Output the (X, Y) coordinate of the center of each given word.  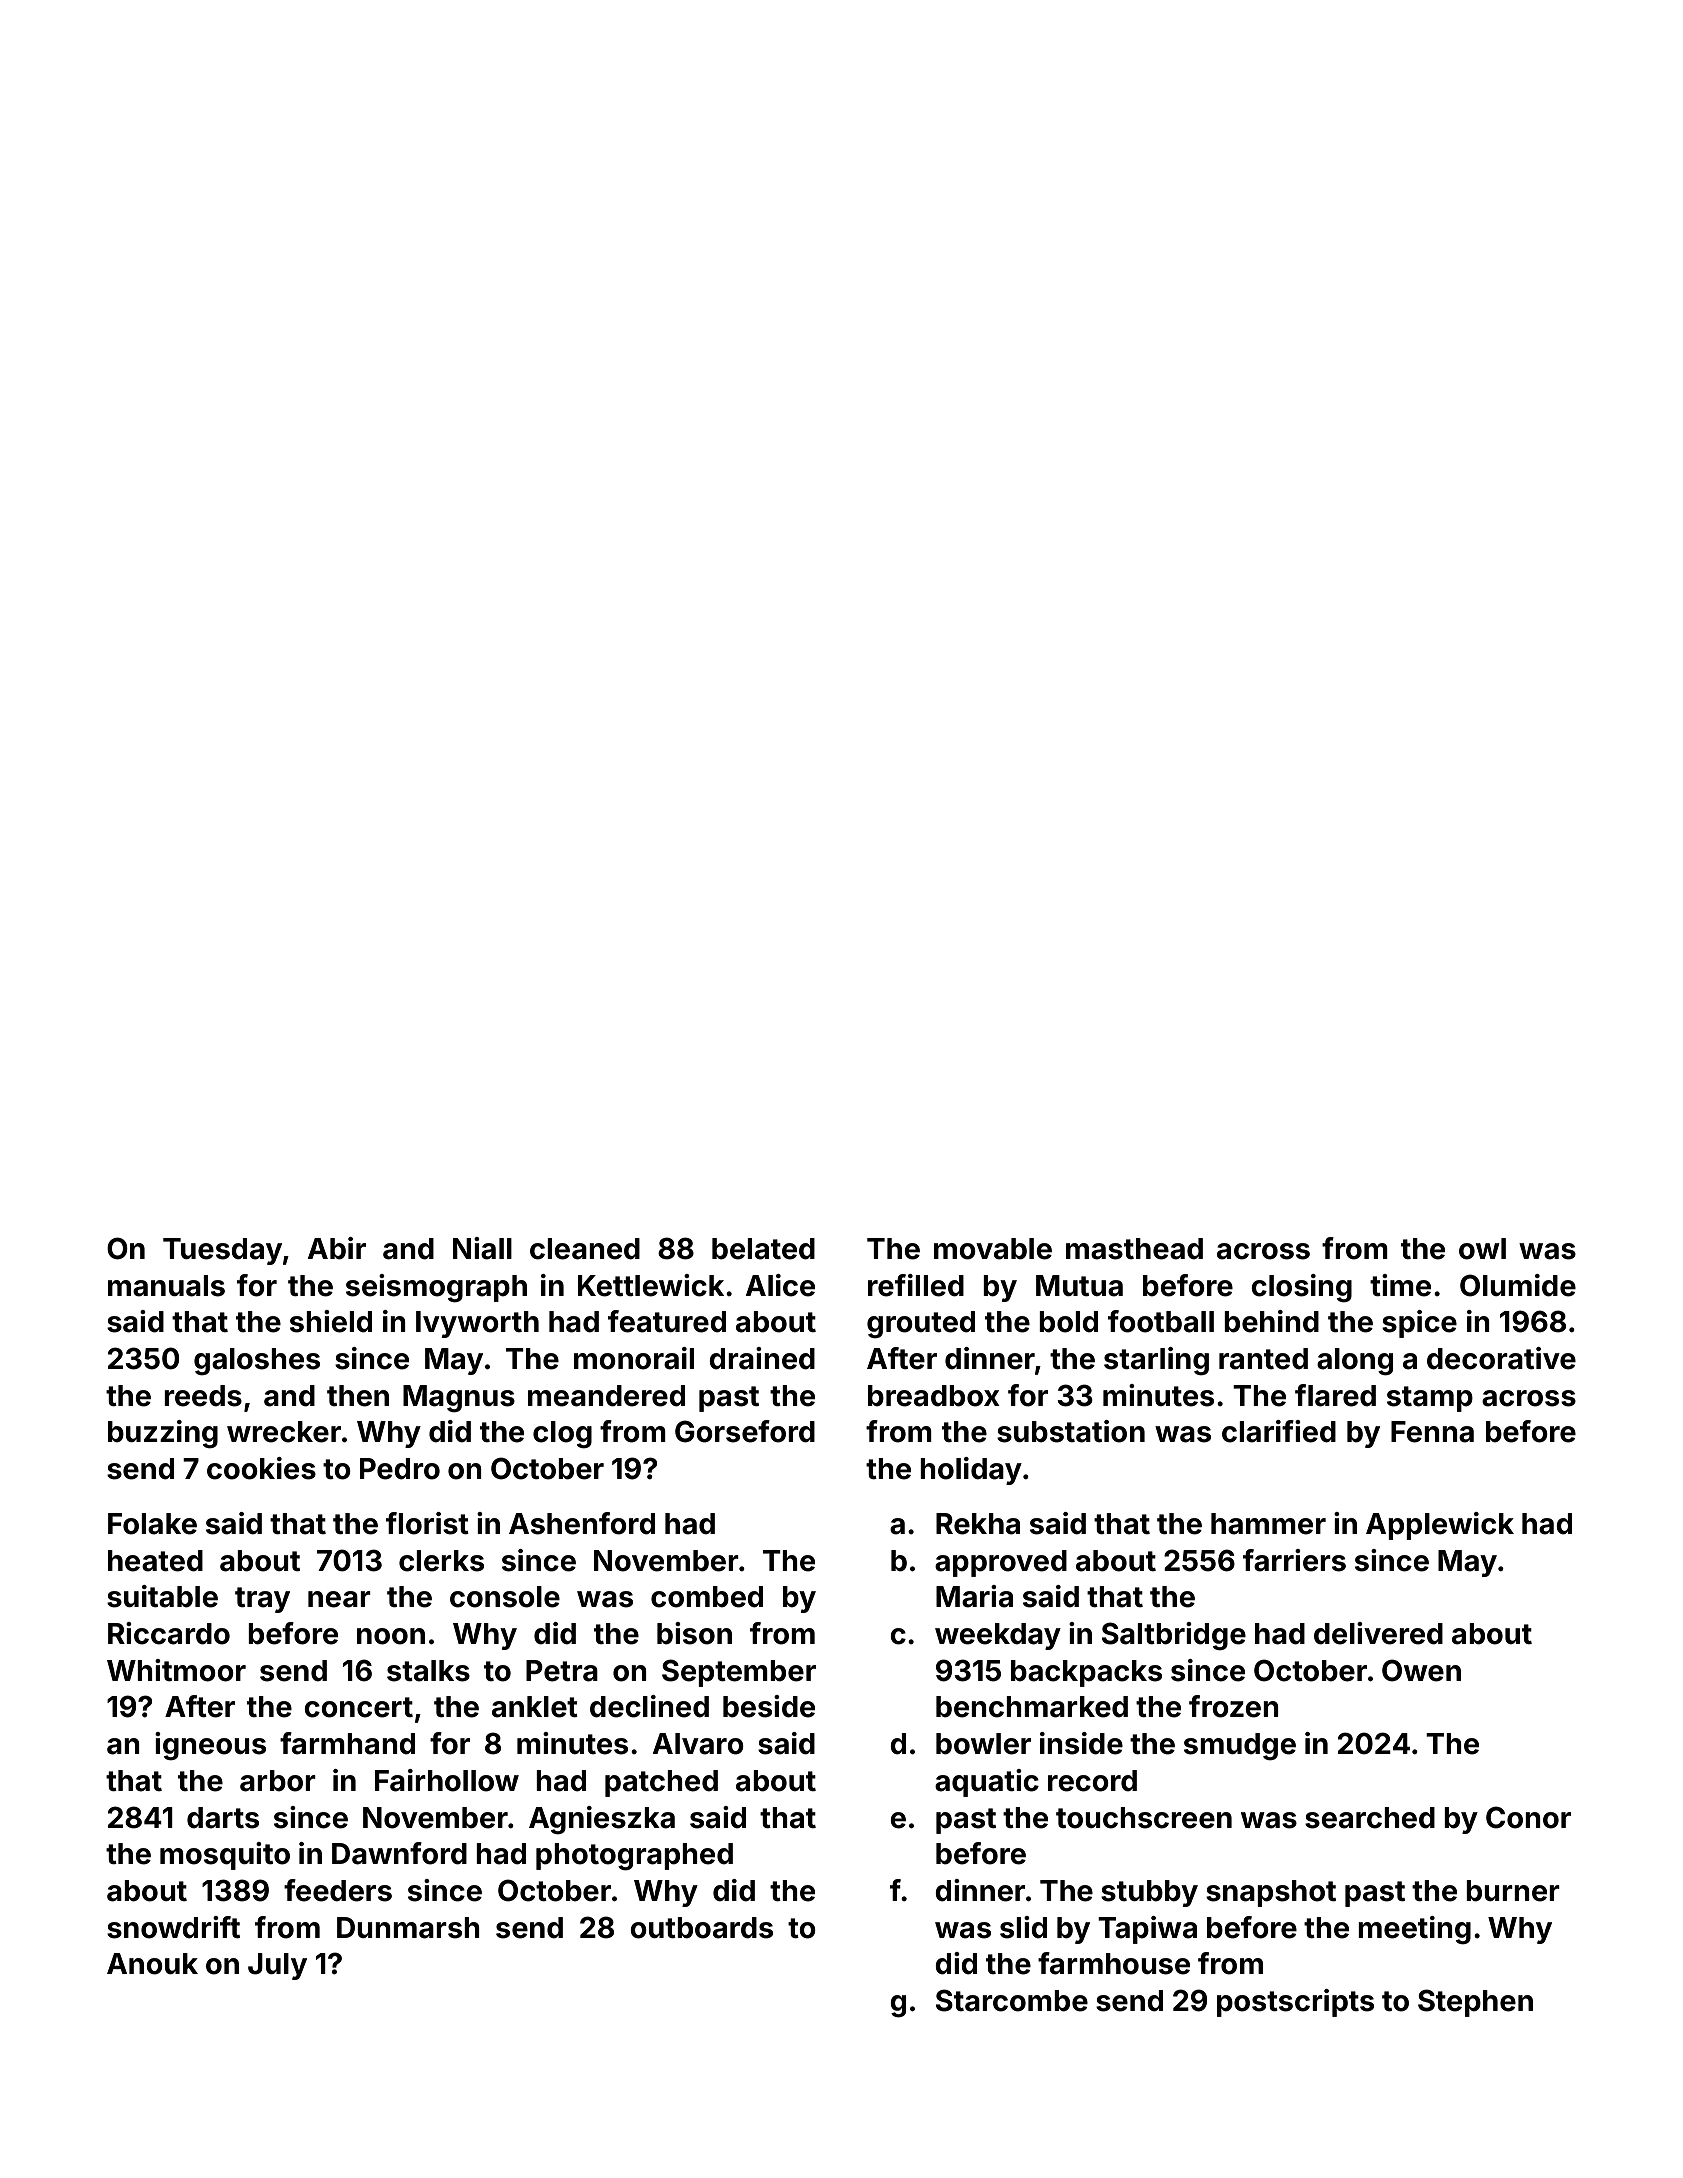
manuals (166, 1286)
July (277, 1966)
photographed (634, 1857)
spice (1419, 1324)
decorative (1501, 1358)
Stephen (1475, 2003)
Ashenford (582, 1523)
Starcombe (1012, 2000)
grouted (921, 1324)
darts (223, 1818)
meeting (1414, 1930)
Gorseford (745, 1431)
